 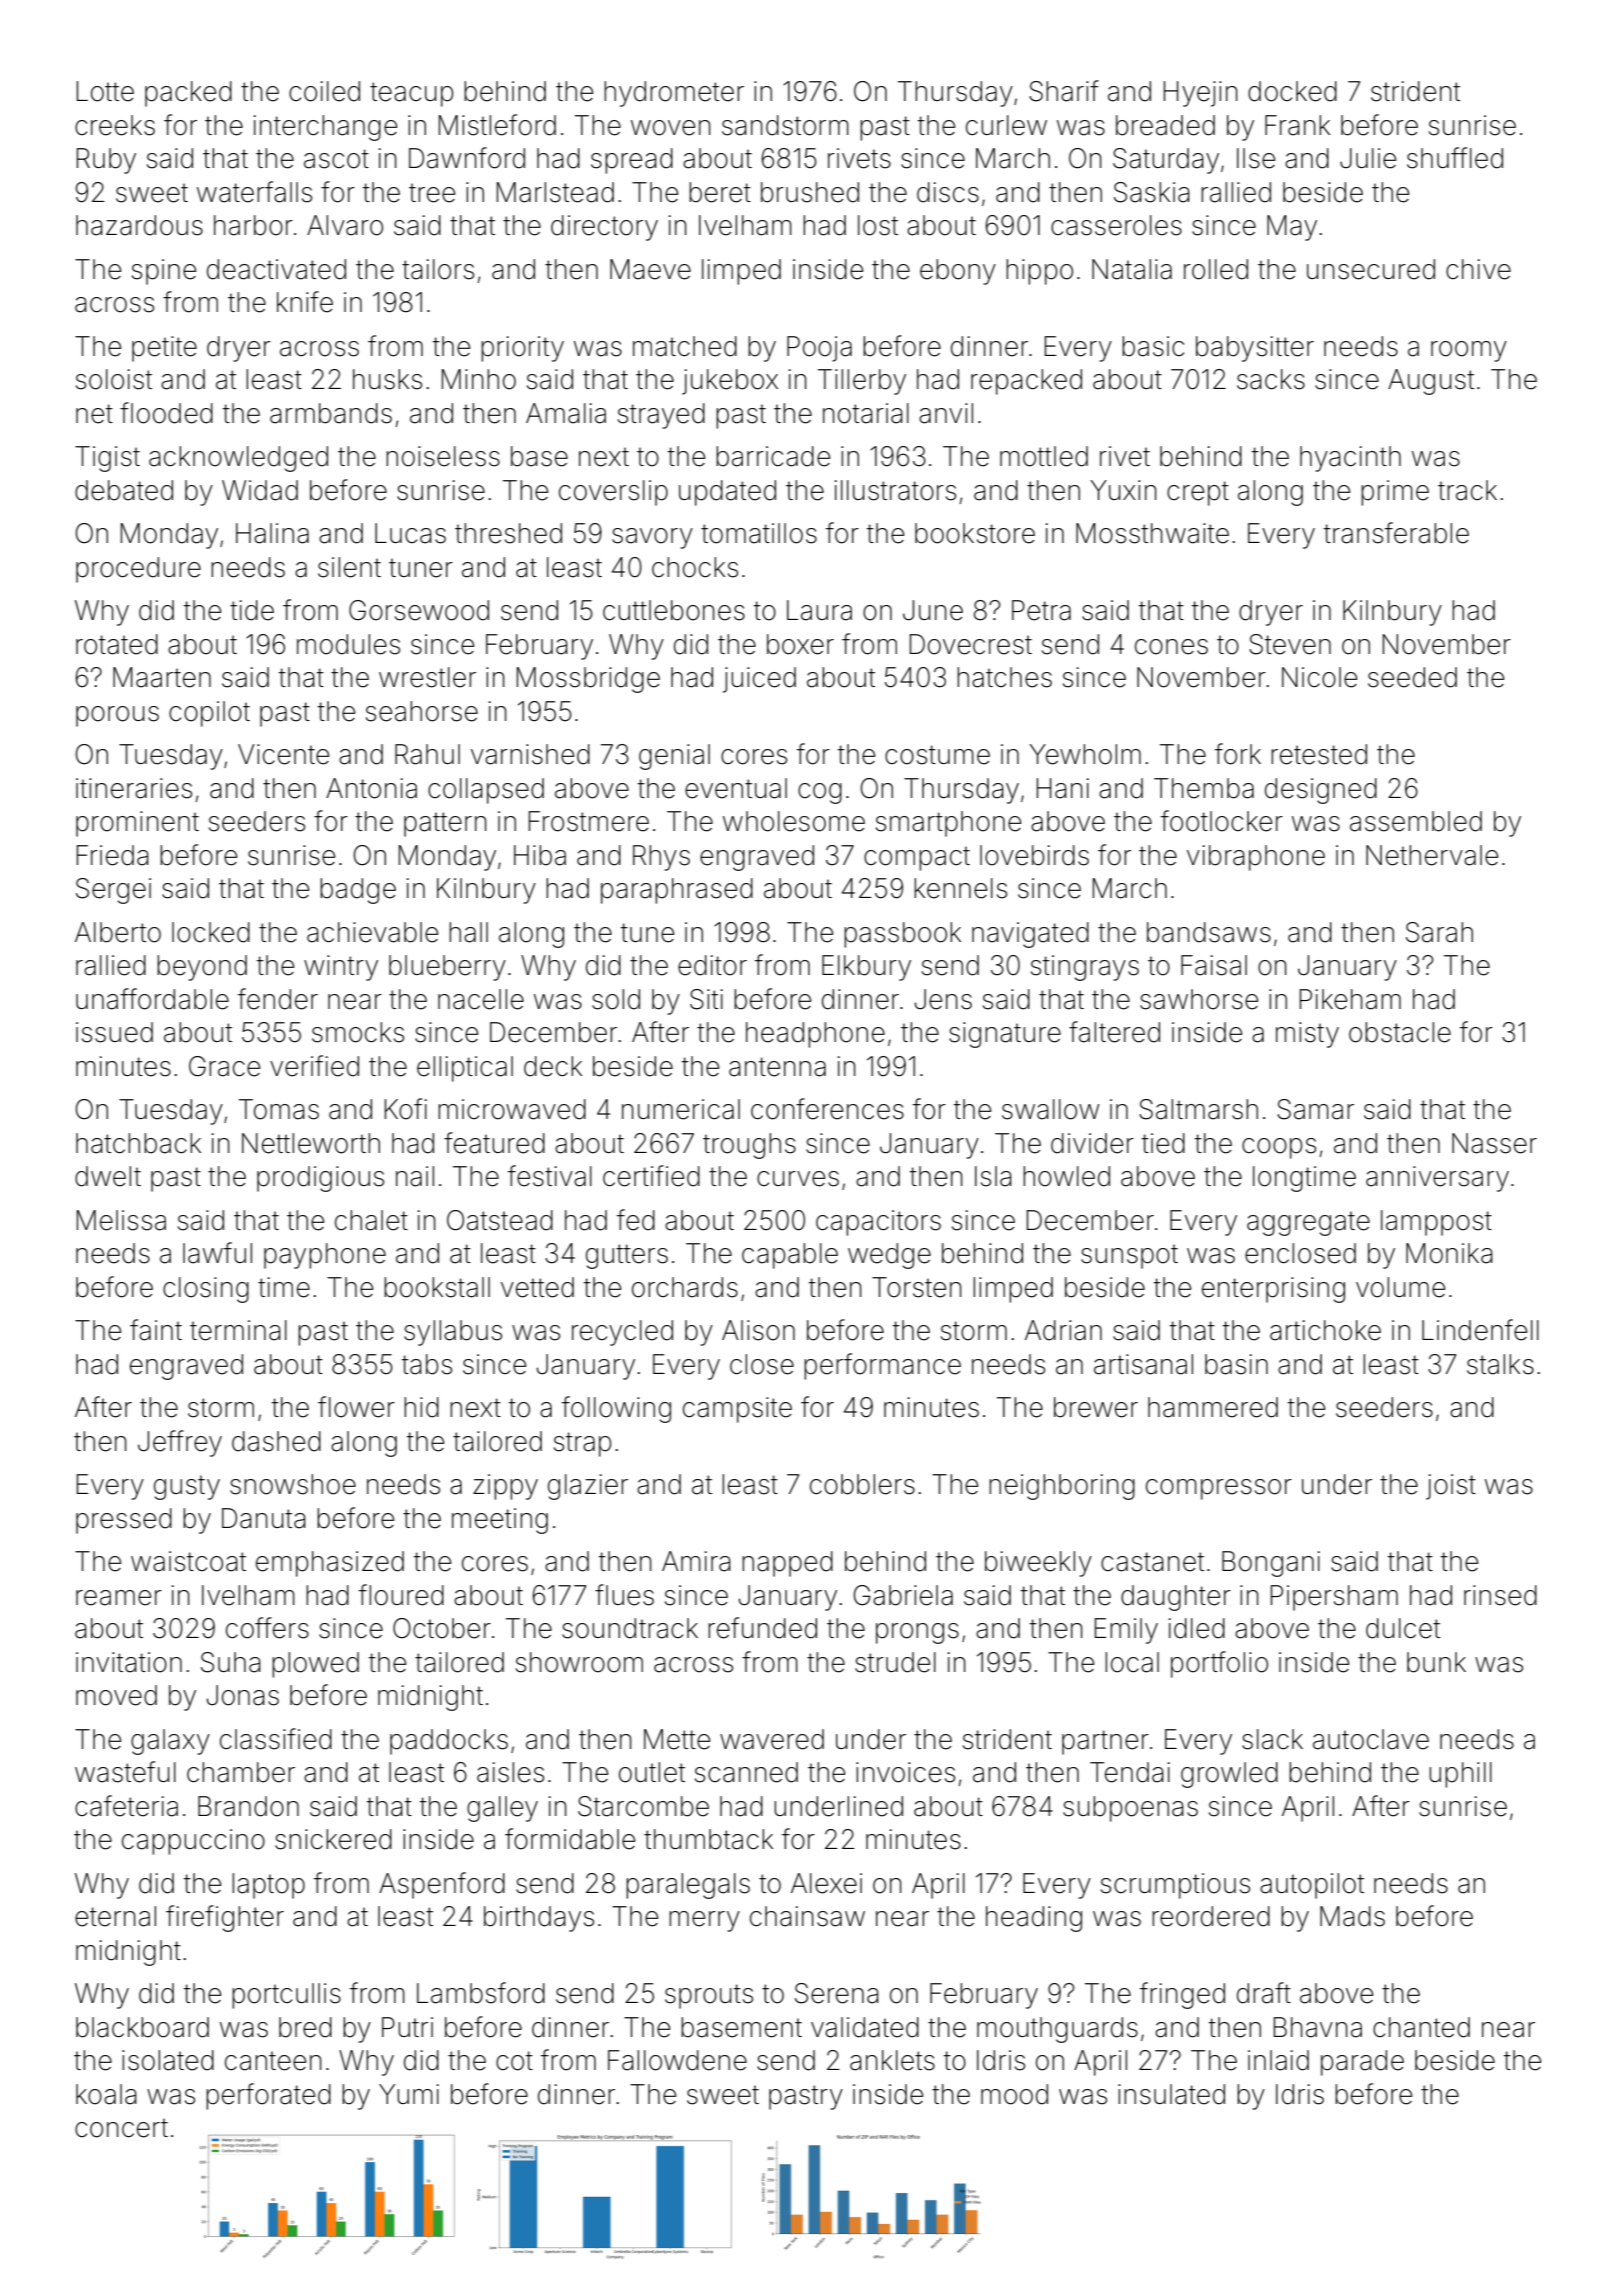 I want to click on autoclave, so click(x=1371, y=1739).
